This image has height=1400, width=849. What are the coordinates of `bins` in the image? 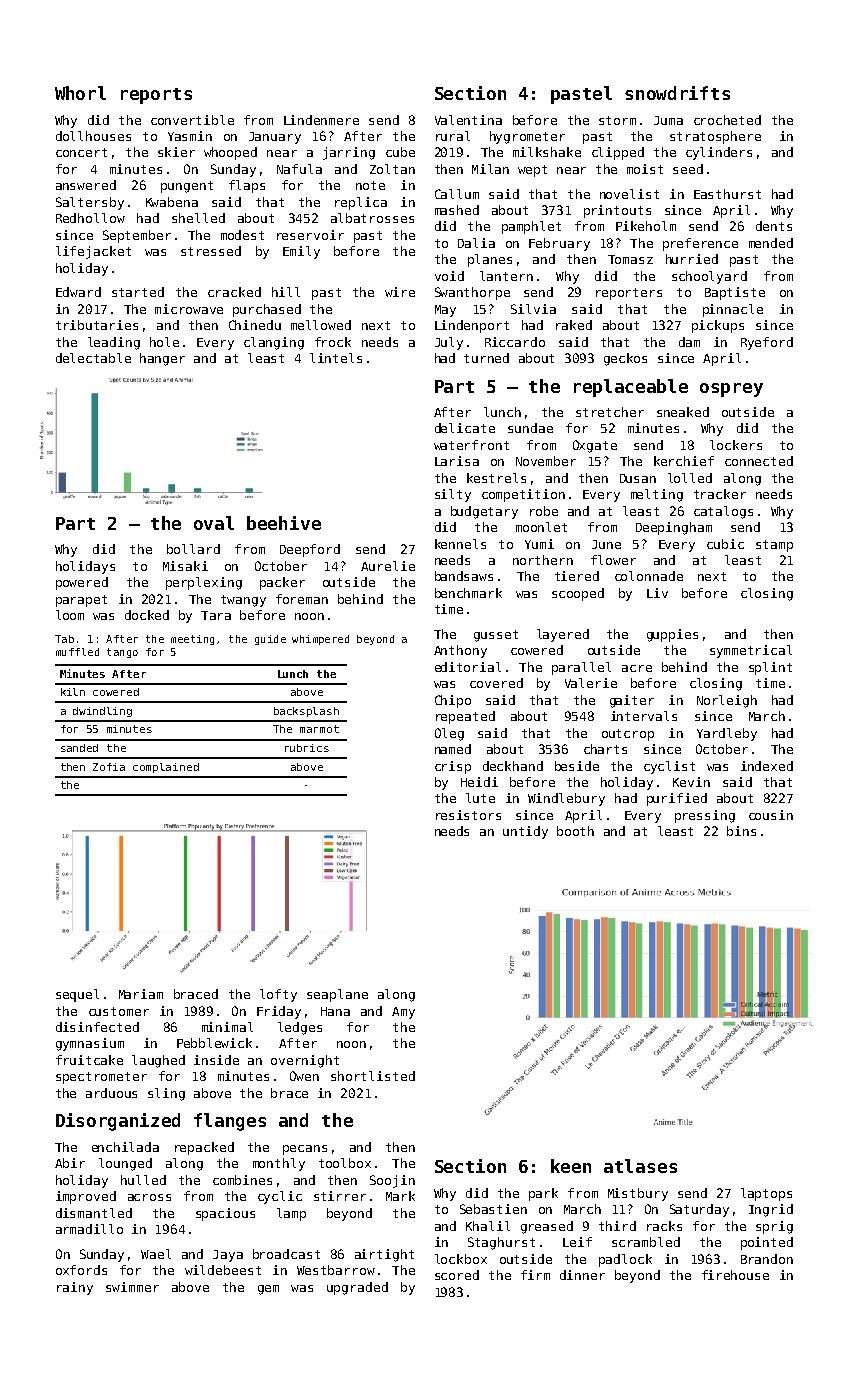 It's located at (741, 831).
